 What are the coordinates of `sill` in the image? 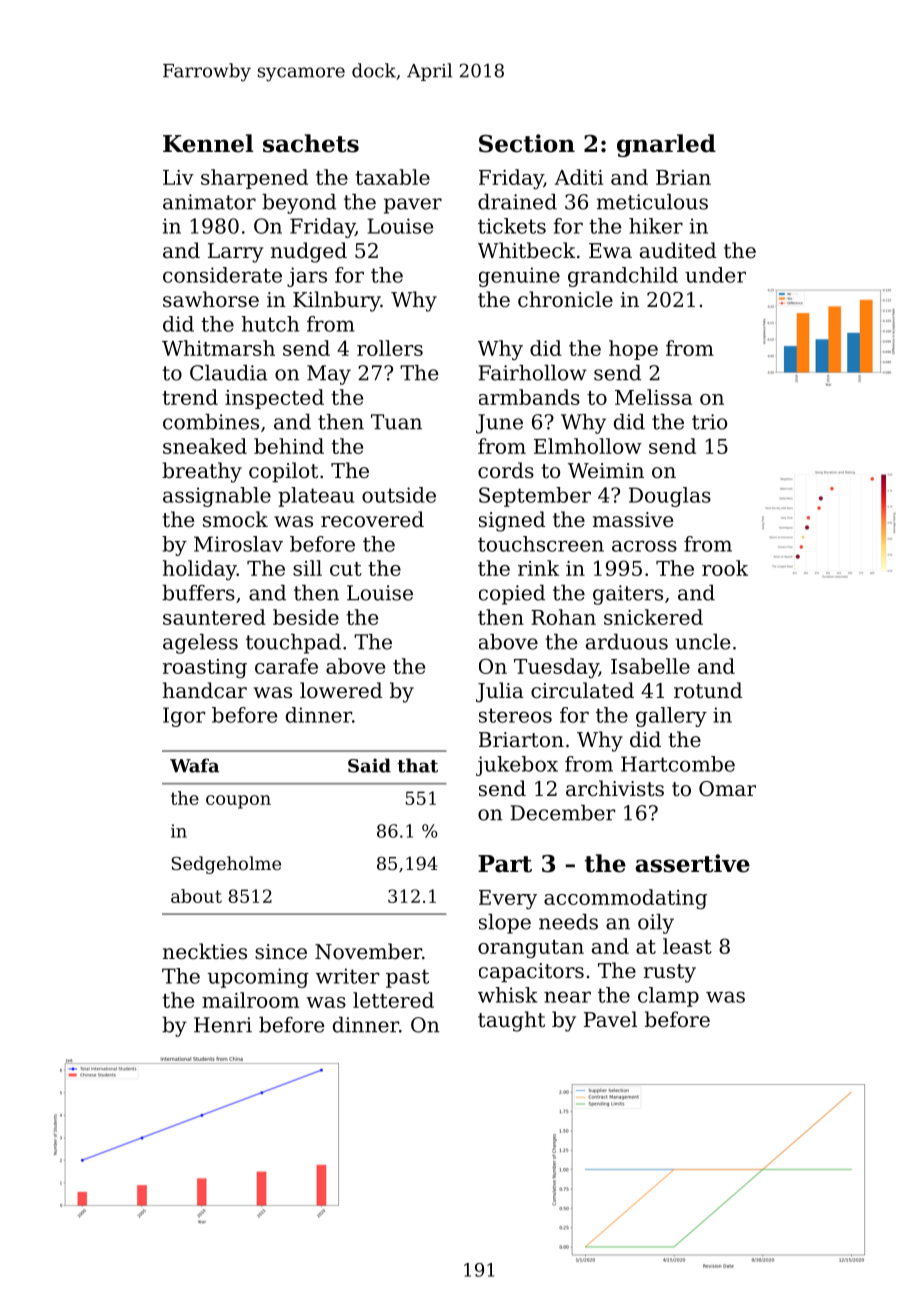 It's located at (307, 568).
